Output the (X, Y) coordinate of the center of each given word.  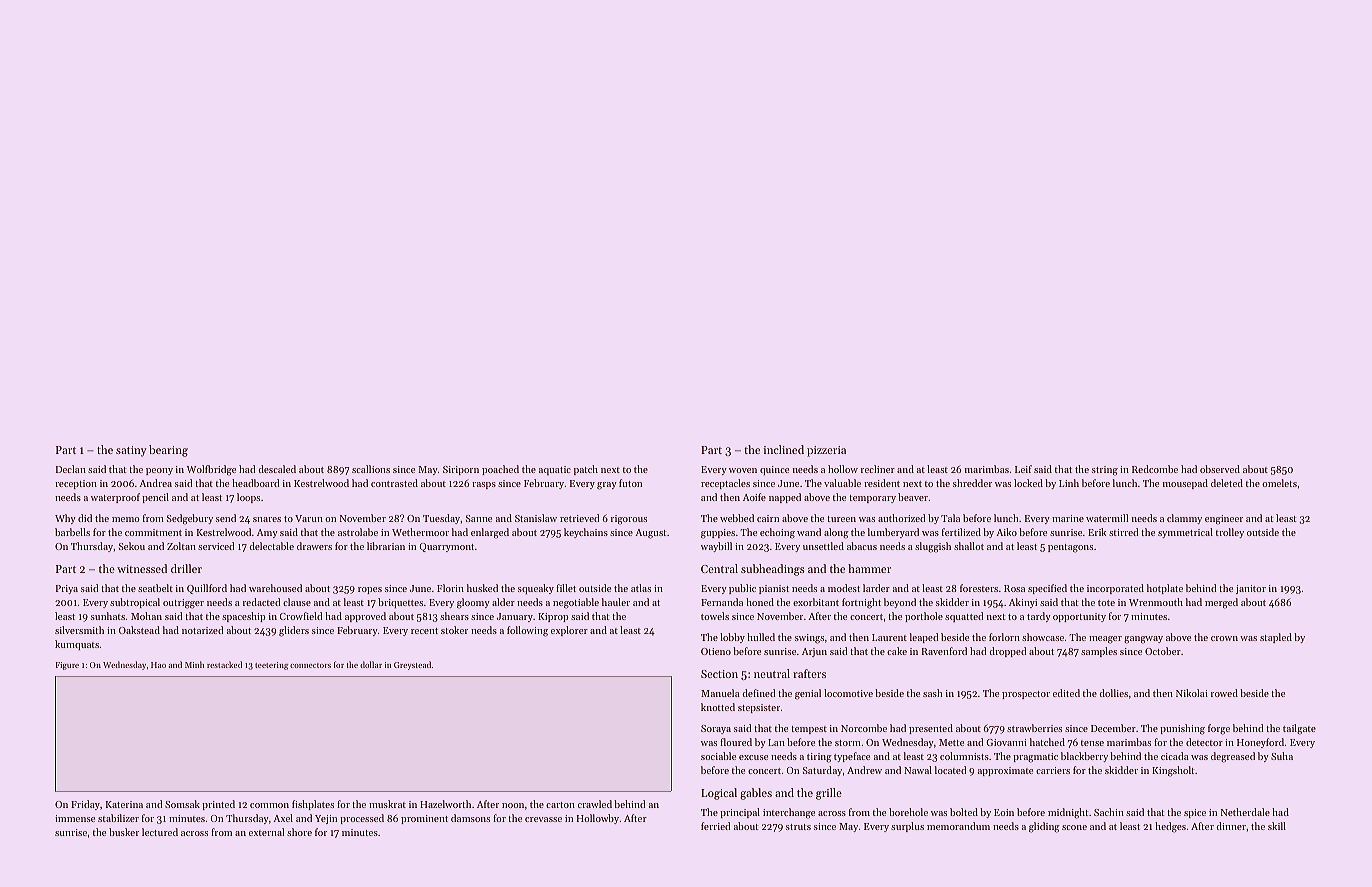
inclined (784, 449)
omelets (1279, 483)
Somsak (182, 804)
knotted (718, 707)
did (85, 518)
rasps (484, 485)
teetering (271, 666)
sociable (718, 756)
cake (897, 651)
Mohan (146, 616)
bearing (168, 451)
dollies (1113, 693)
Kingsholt (1173, 771)
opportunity (1079, 617)
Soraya (716, 729)
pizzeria (826, 451)
